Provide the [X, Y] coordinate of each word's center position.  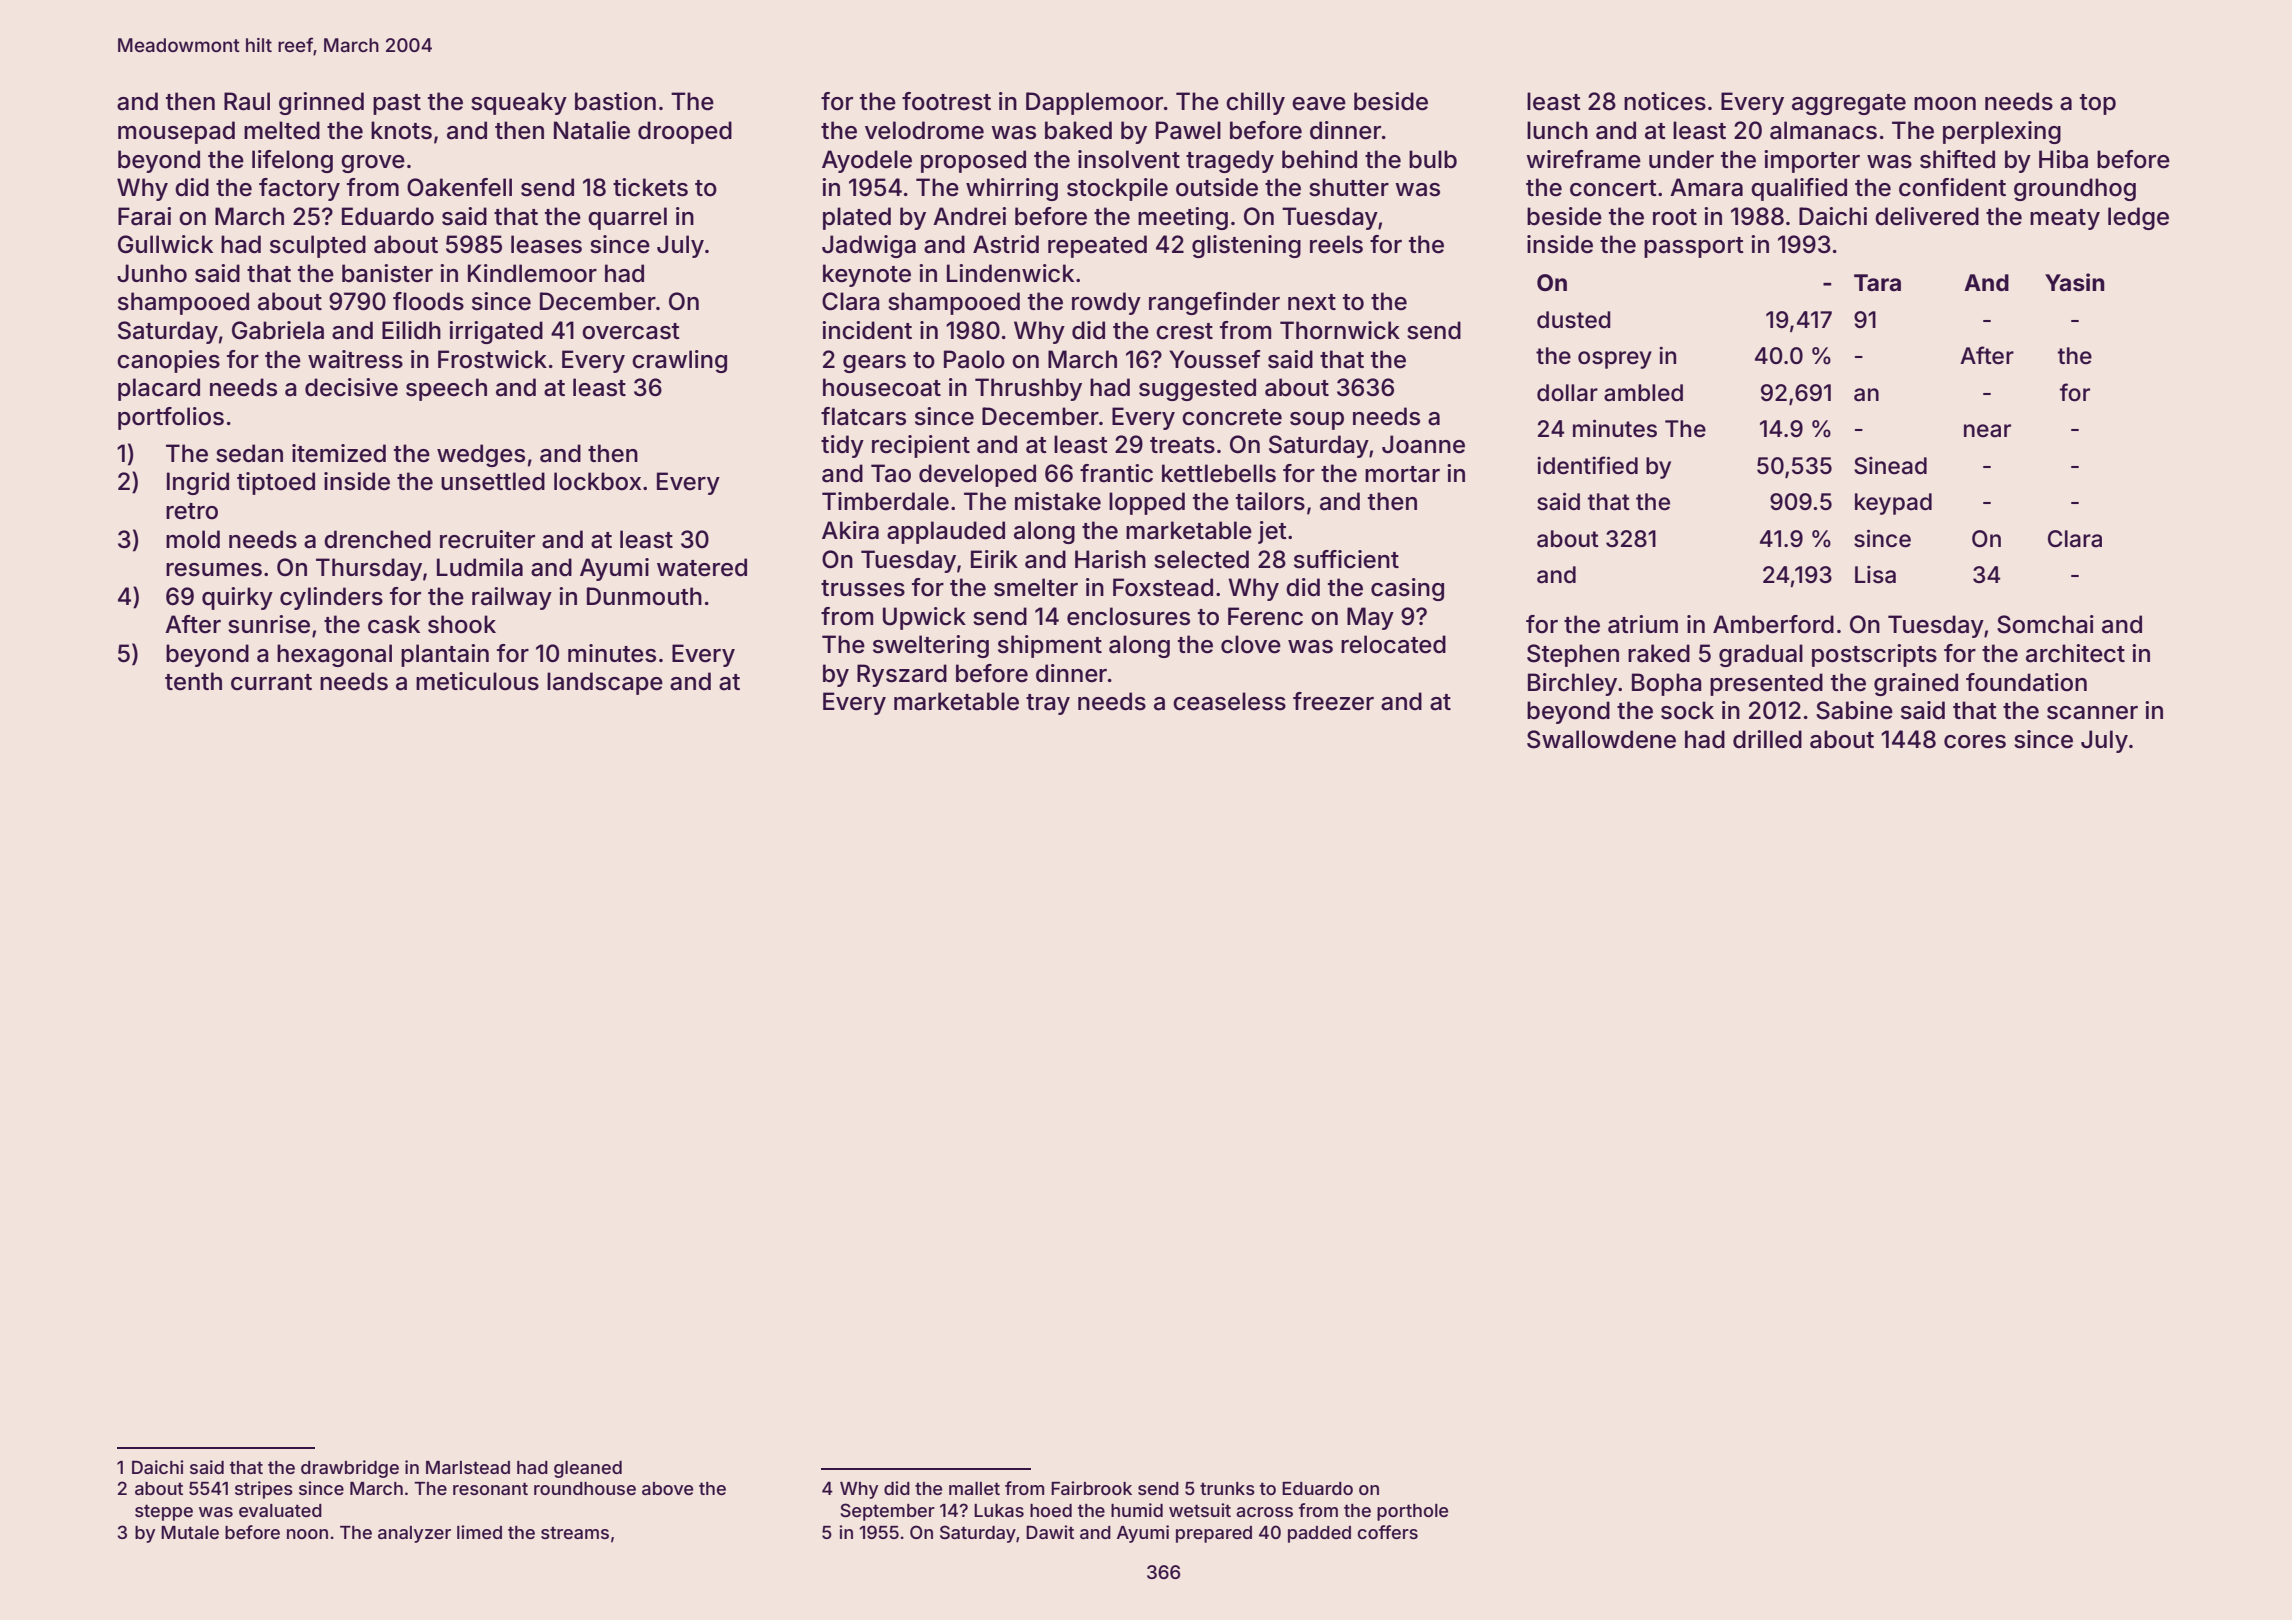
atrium [1643, 624]
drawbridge [350, 1469]
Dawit [1050, 1532]
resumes [214, 570]
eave [1319, 104]
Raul [247, 101]
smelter [1036, 587]
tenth [193, 681]
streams [575, 1533]
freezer [1333, 701]
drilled [1767, 739]
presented [1766, 684]
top [2098, 104]
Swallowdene [1601, 739]
